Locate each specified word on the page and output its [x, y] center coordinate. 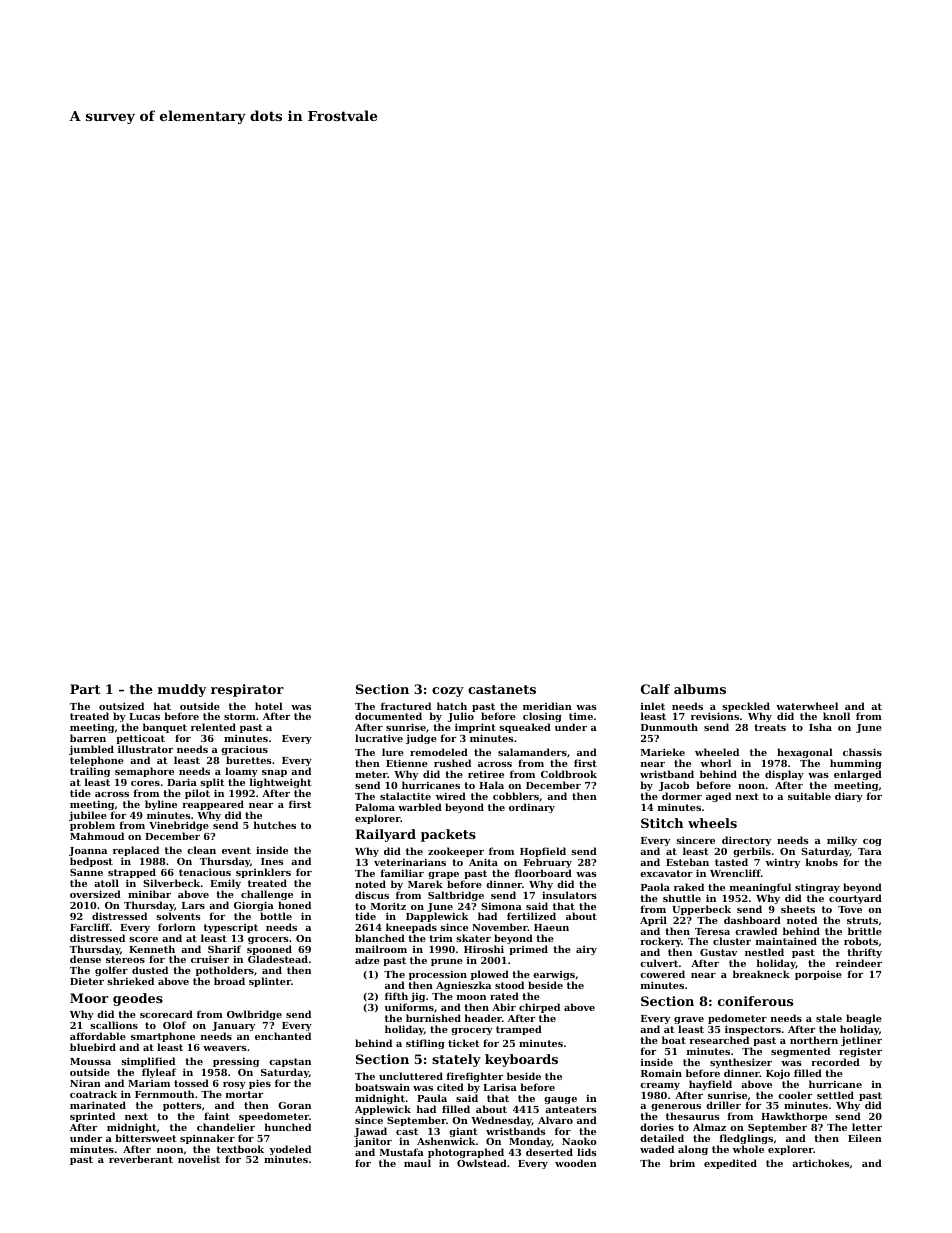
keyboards [521, 1060]
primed [528, 950]
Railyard [385, 835]
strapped [132, 874]
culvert [659, 963]
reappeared [213, 805]
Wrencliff [735, 873]
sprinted [92, 1117]
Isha [820, 727]
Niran [85, 1083]
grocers [268, 940]
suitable [809, 796]
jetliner [861, 1041]
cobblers [516, 796]
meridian [547, 706]
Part [85, 689]
